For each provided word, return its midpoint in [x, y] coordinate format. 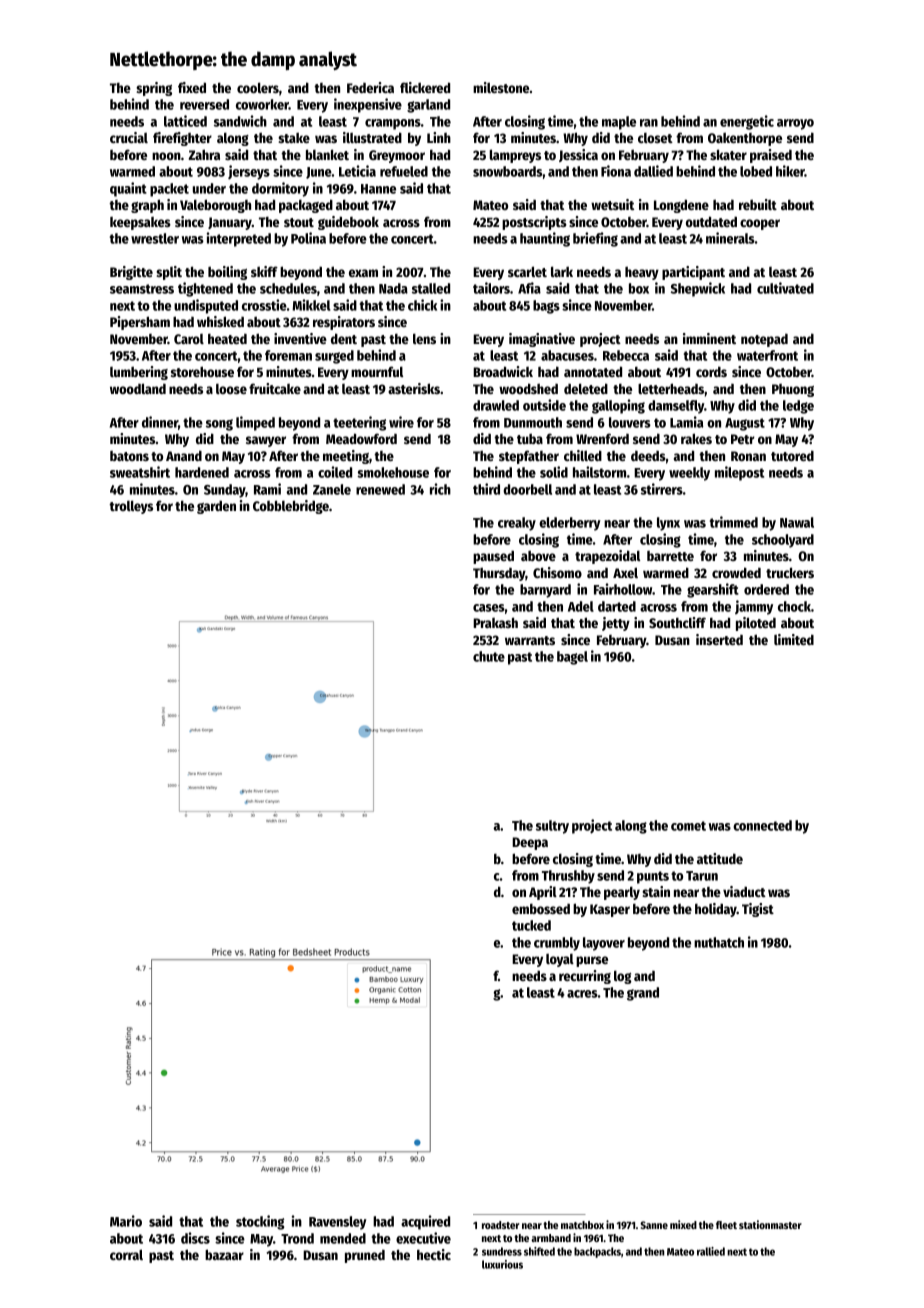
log [623, 977]
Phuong [793, 390]
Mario [126, 1221]
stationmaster [770, 1224]
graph [147, 206]
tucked [531, 925]
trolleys [131, 507]
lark [562, 271]
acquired [425, 1222]
